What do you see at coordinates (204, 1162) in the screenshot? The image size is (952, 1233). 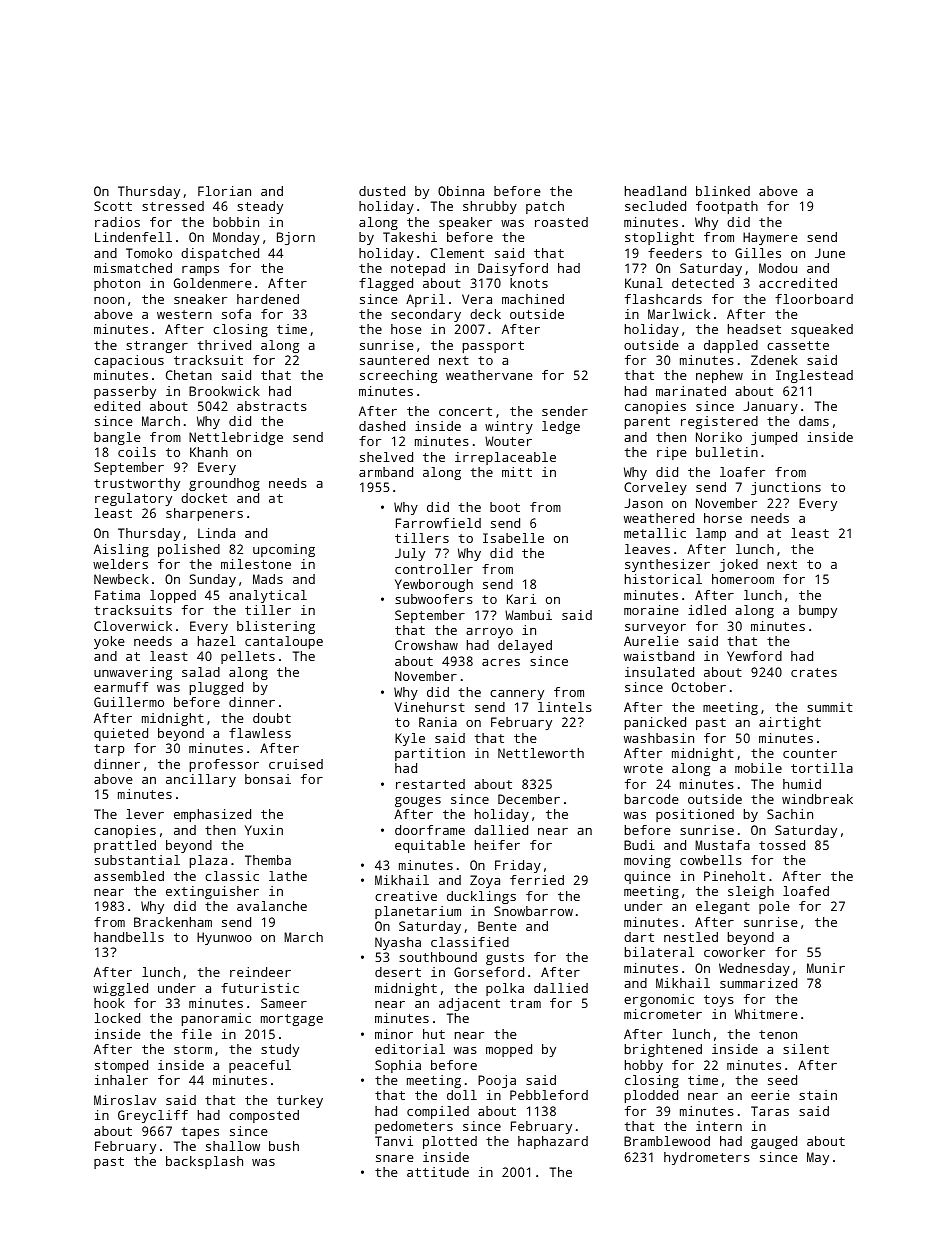 I see `backsplash` at bounding box center [204, 1162].
